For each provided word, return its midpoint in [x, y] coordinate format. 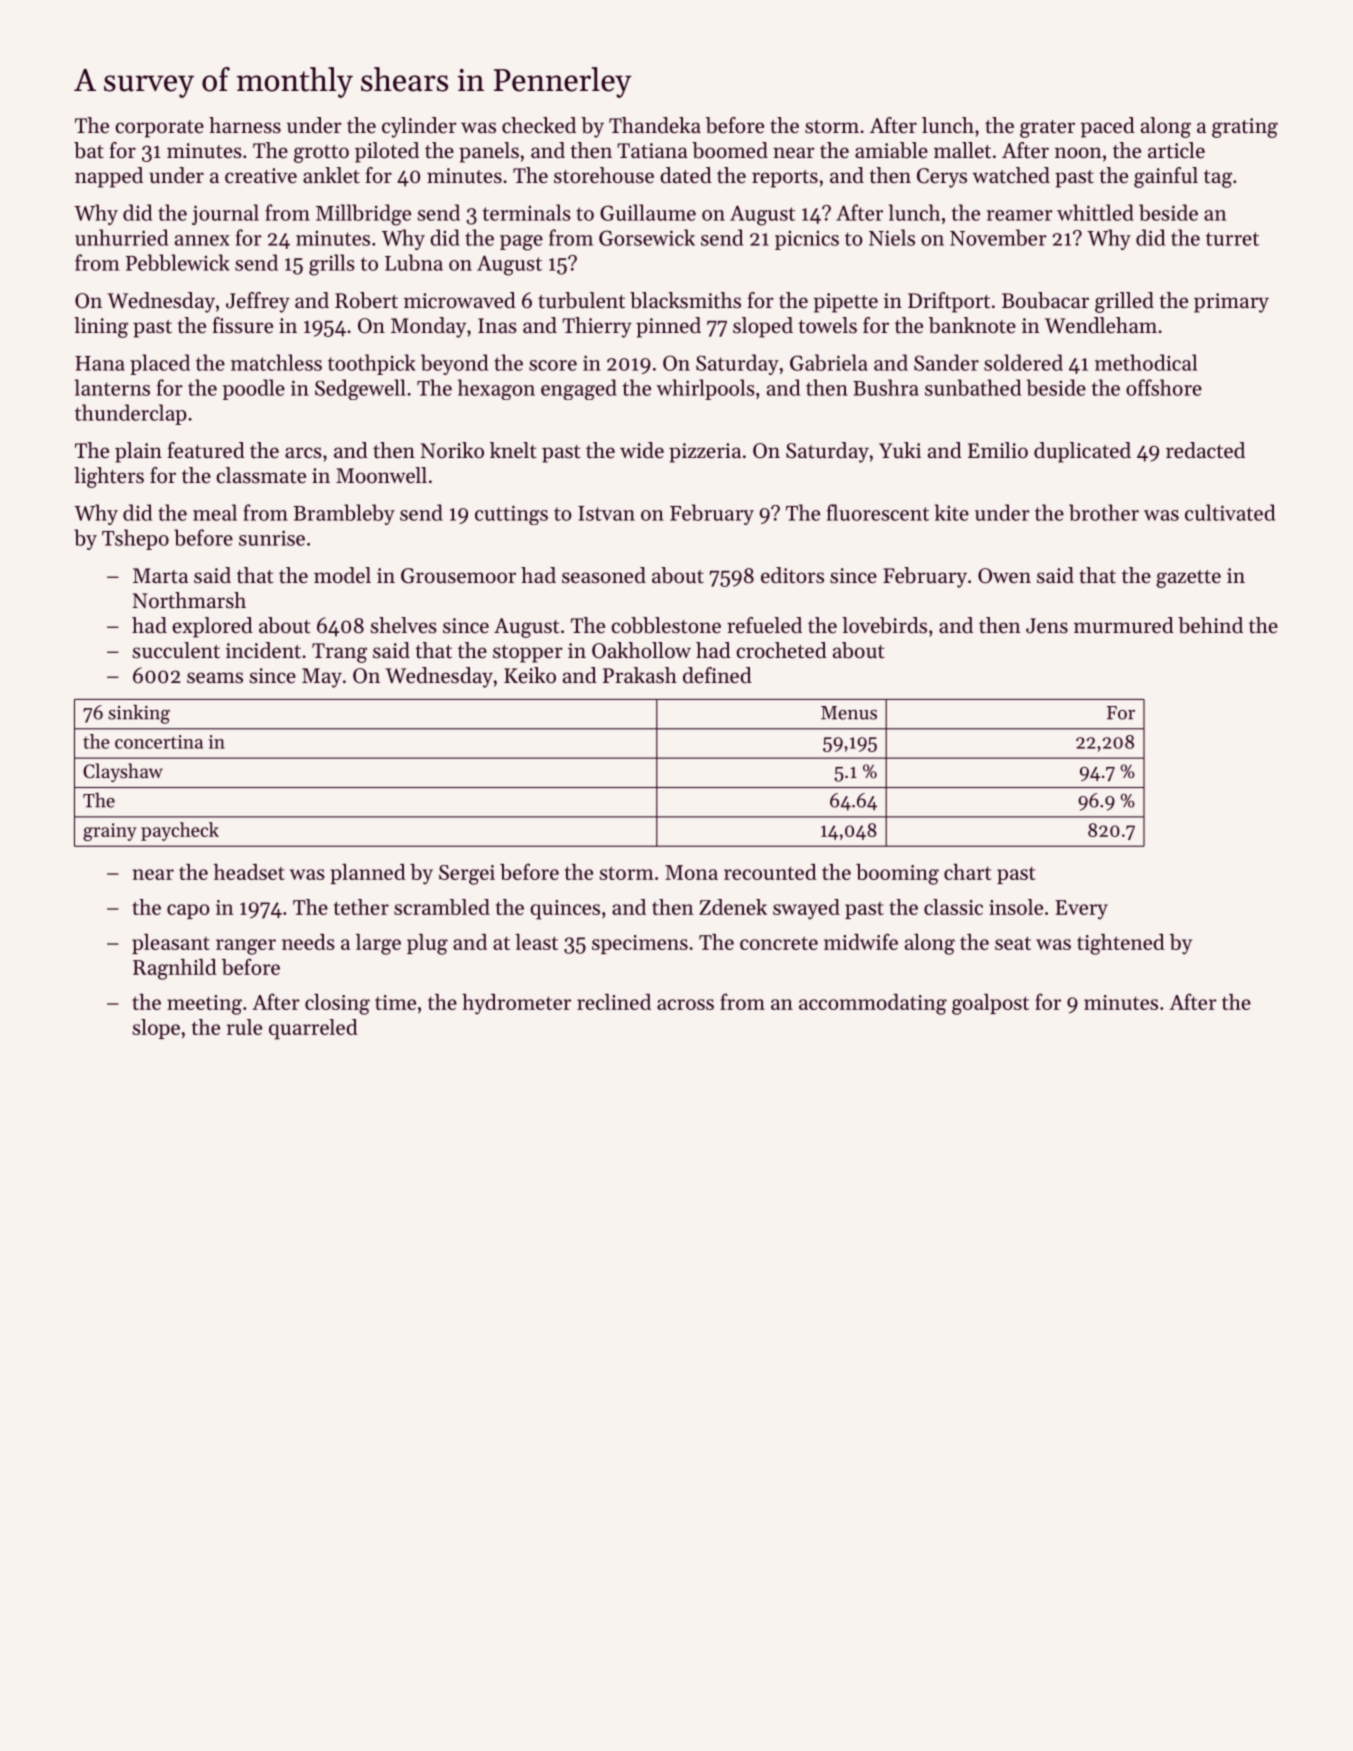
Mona [691, 872]
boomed [730, 150]
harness [245, 125]
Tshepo [135, 539]
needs [308, 942]
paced [1108, 127]
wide [642, 450]
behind [1210, 625]
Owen [1004, 576]
